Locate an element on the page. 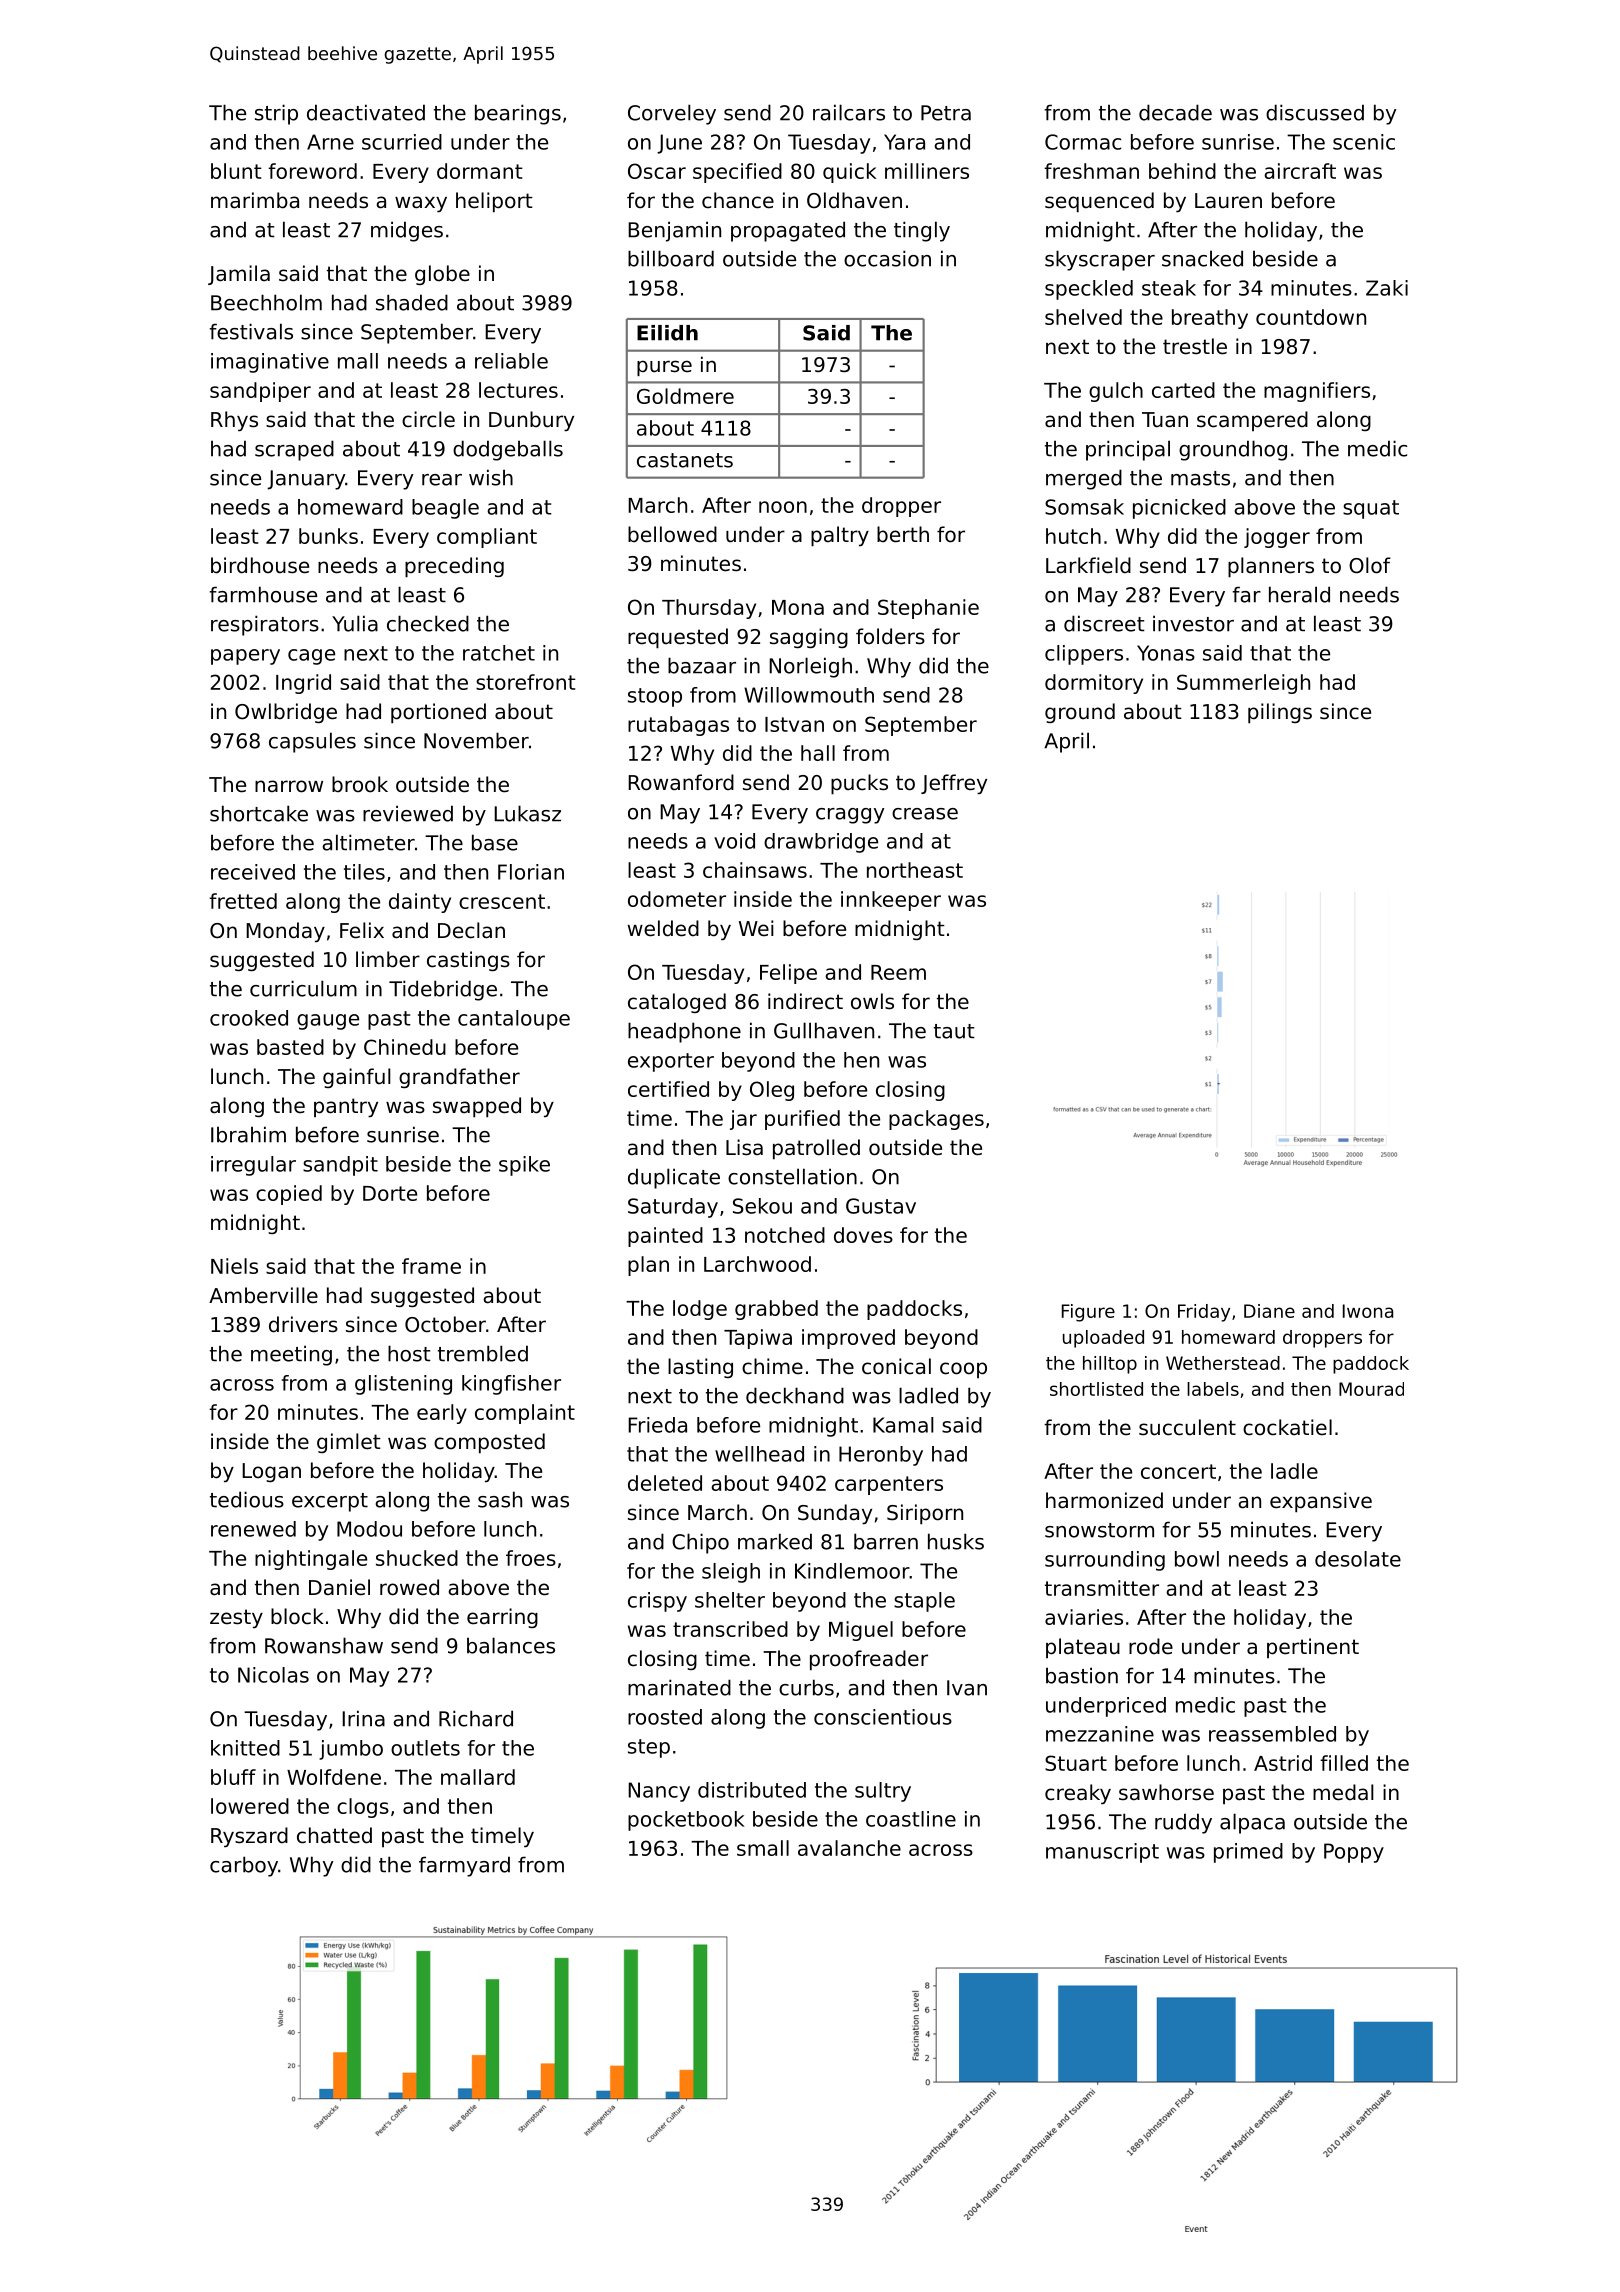  milliners is located at coordinates (927, 171).
